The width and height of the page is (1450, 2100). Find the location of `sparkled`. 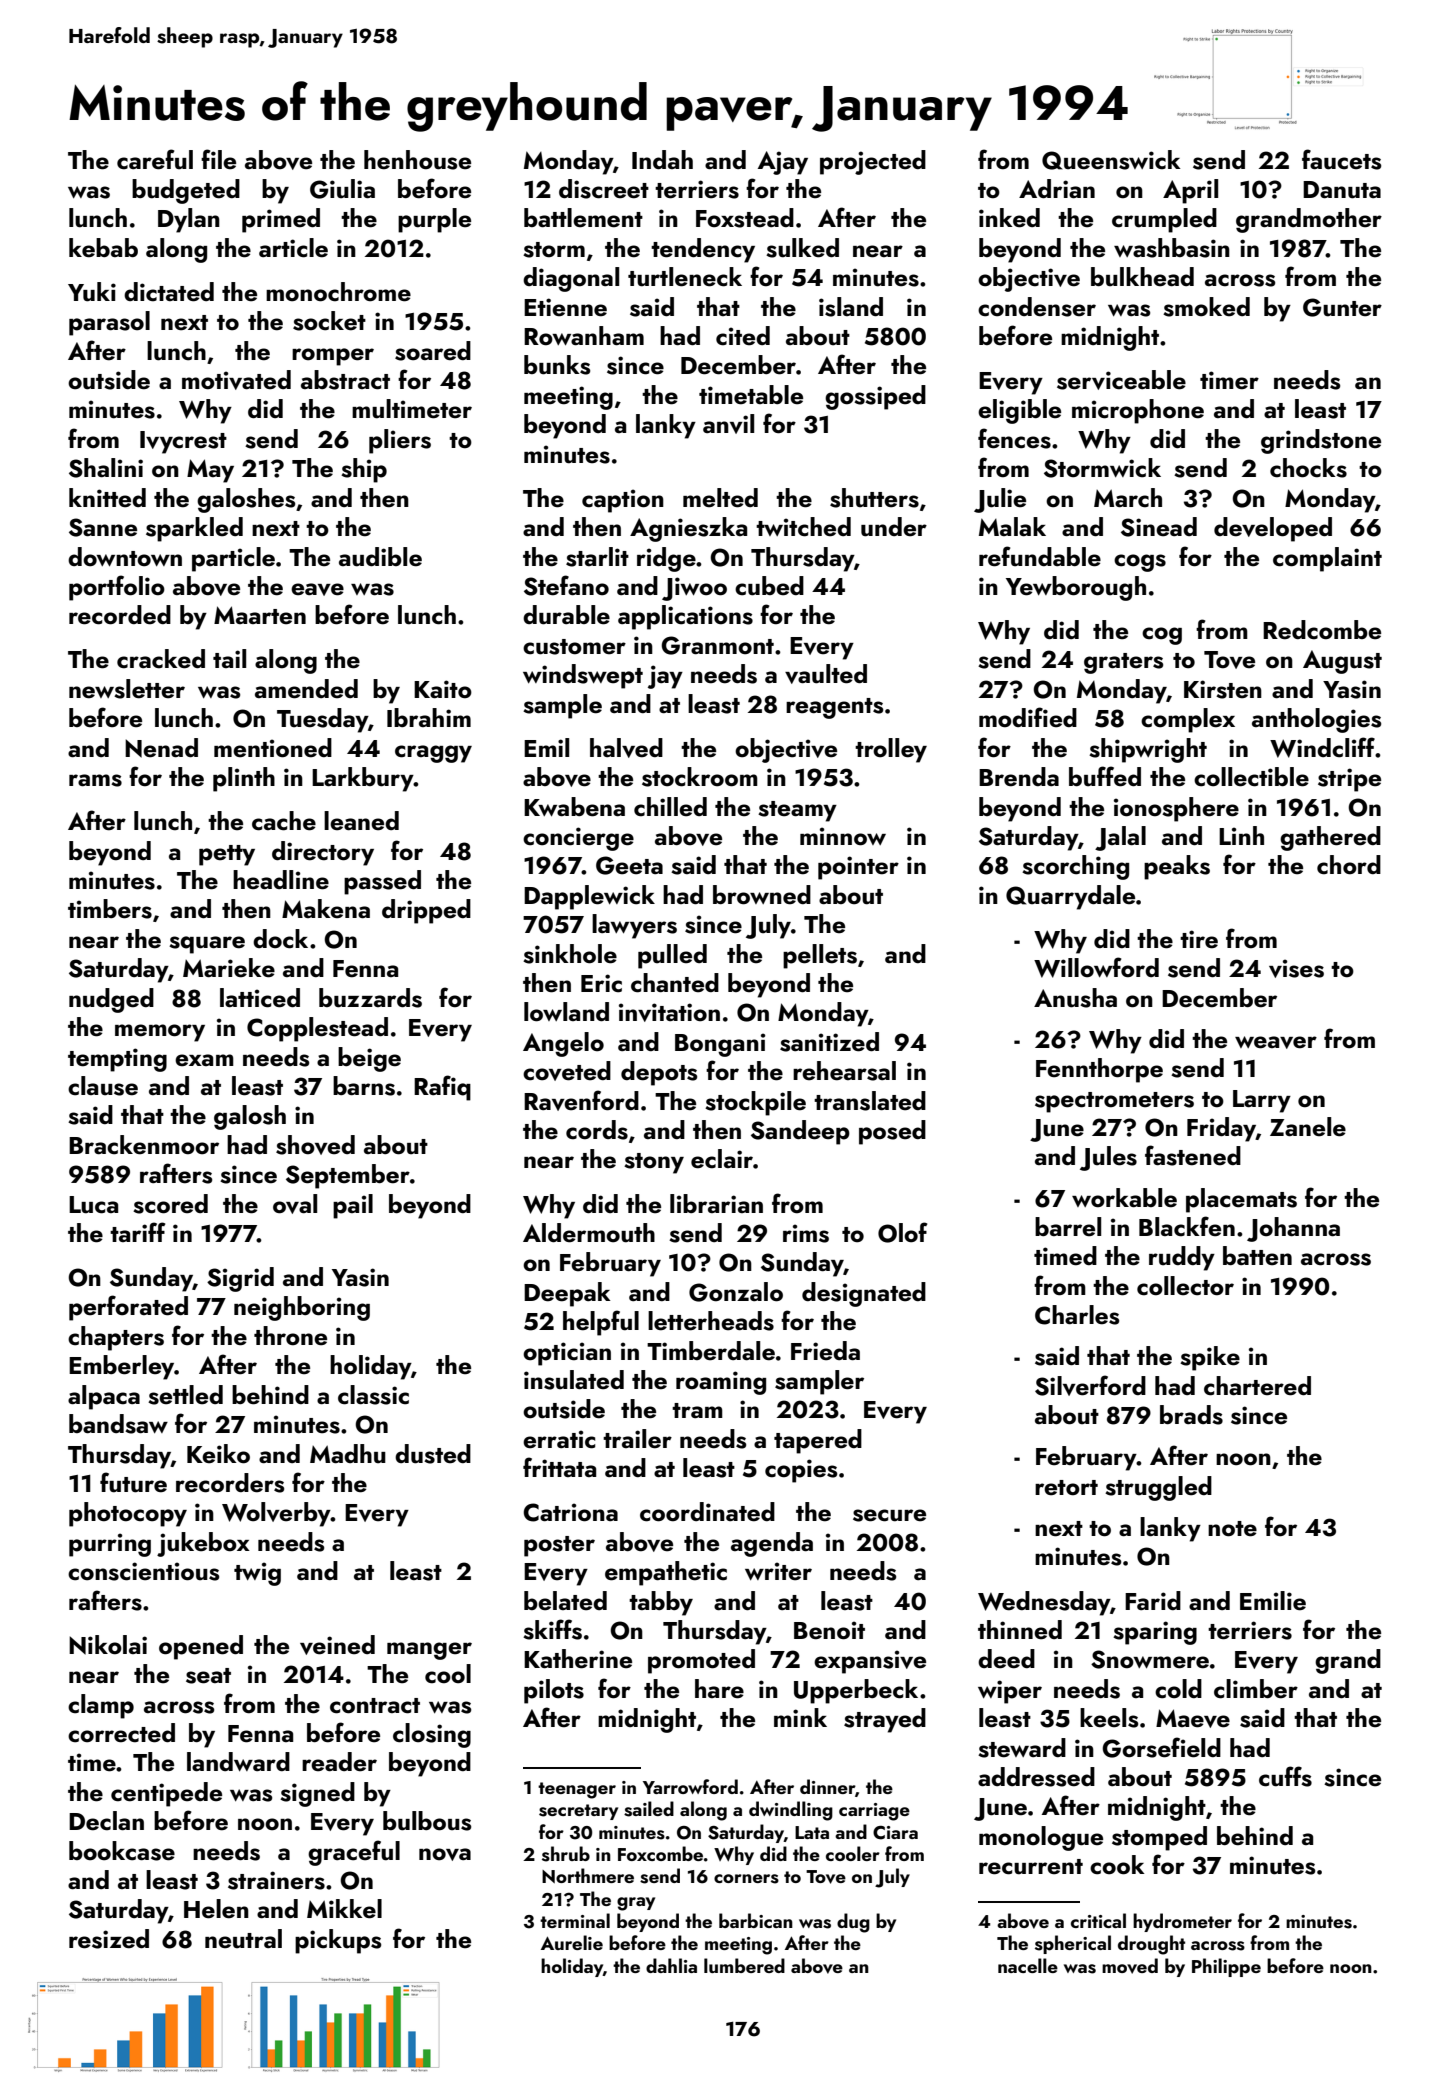

sparkled is located at coordinates (194, 529).
